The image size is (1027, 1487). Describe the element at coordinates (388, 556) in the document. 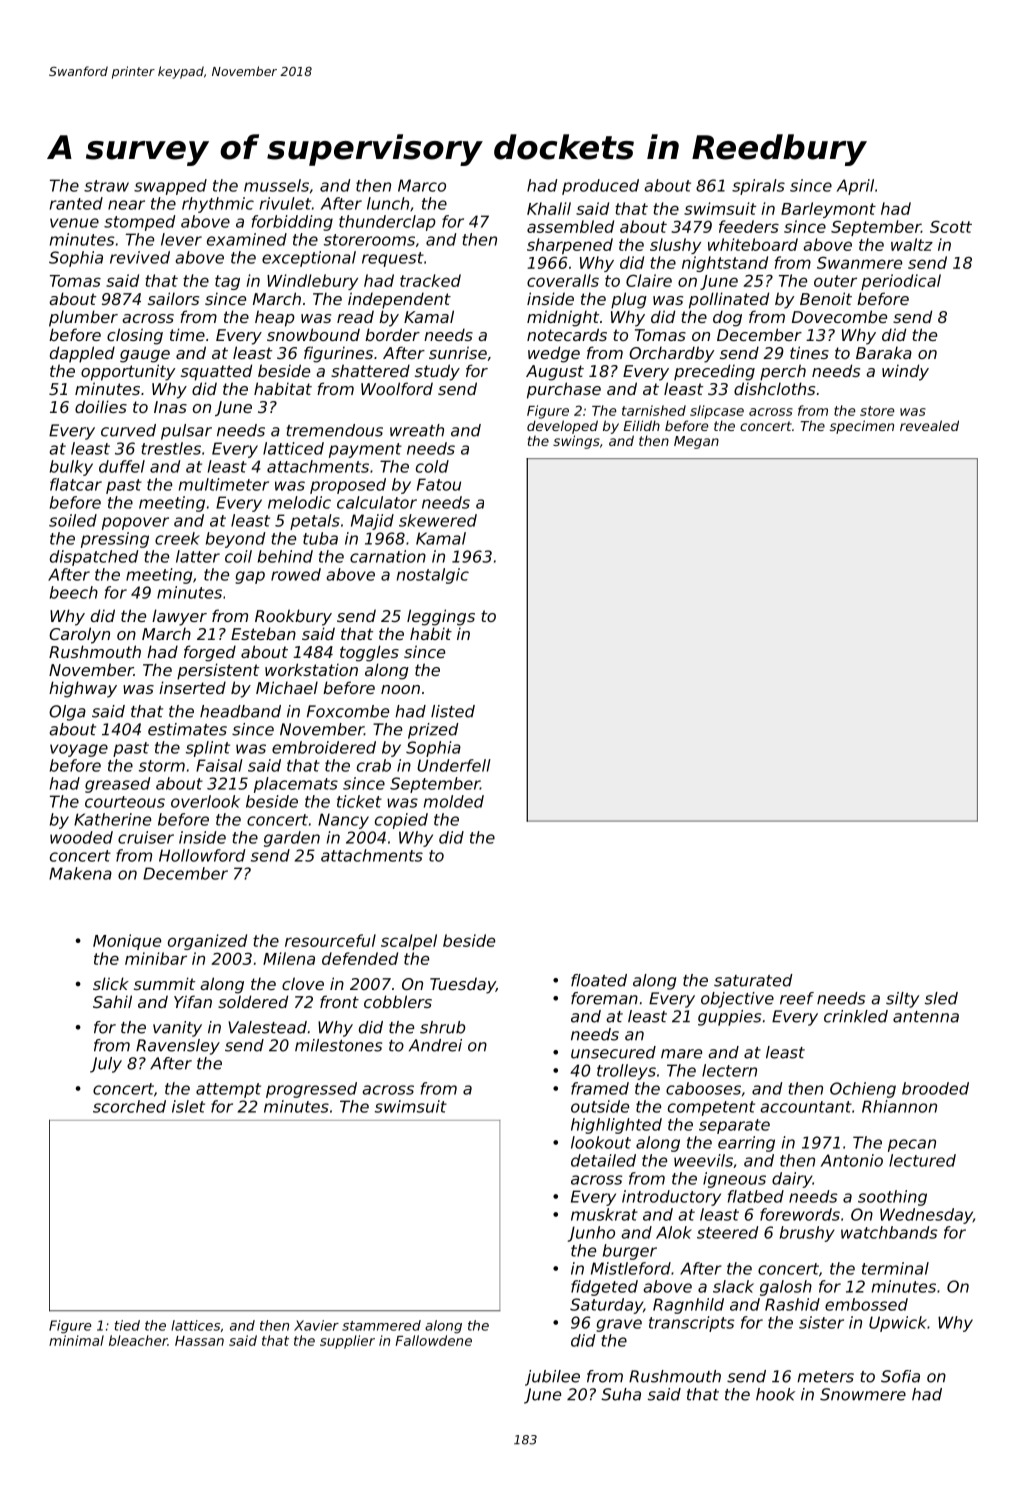

I see `carnation` at that location.
